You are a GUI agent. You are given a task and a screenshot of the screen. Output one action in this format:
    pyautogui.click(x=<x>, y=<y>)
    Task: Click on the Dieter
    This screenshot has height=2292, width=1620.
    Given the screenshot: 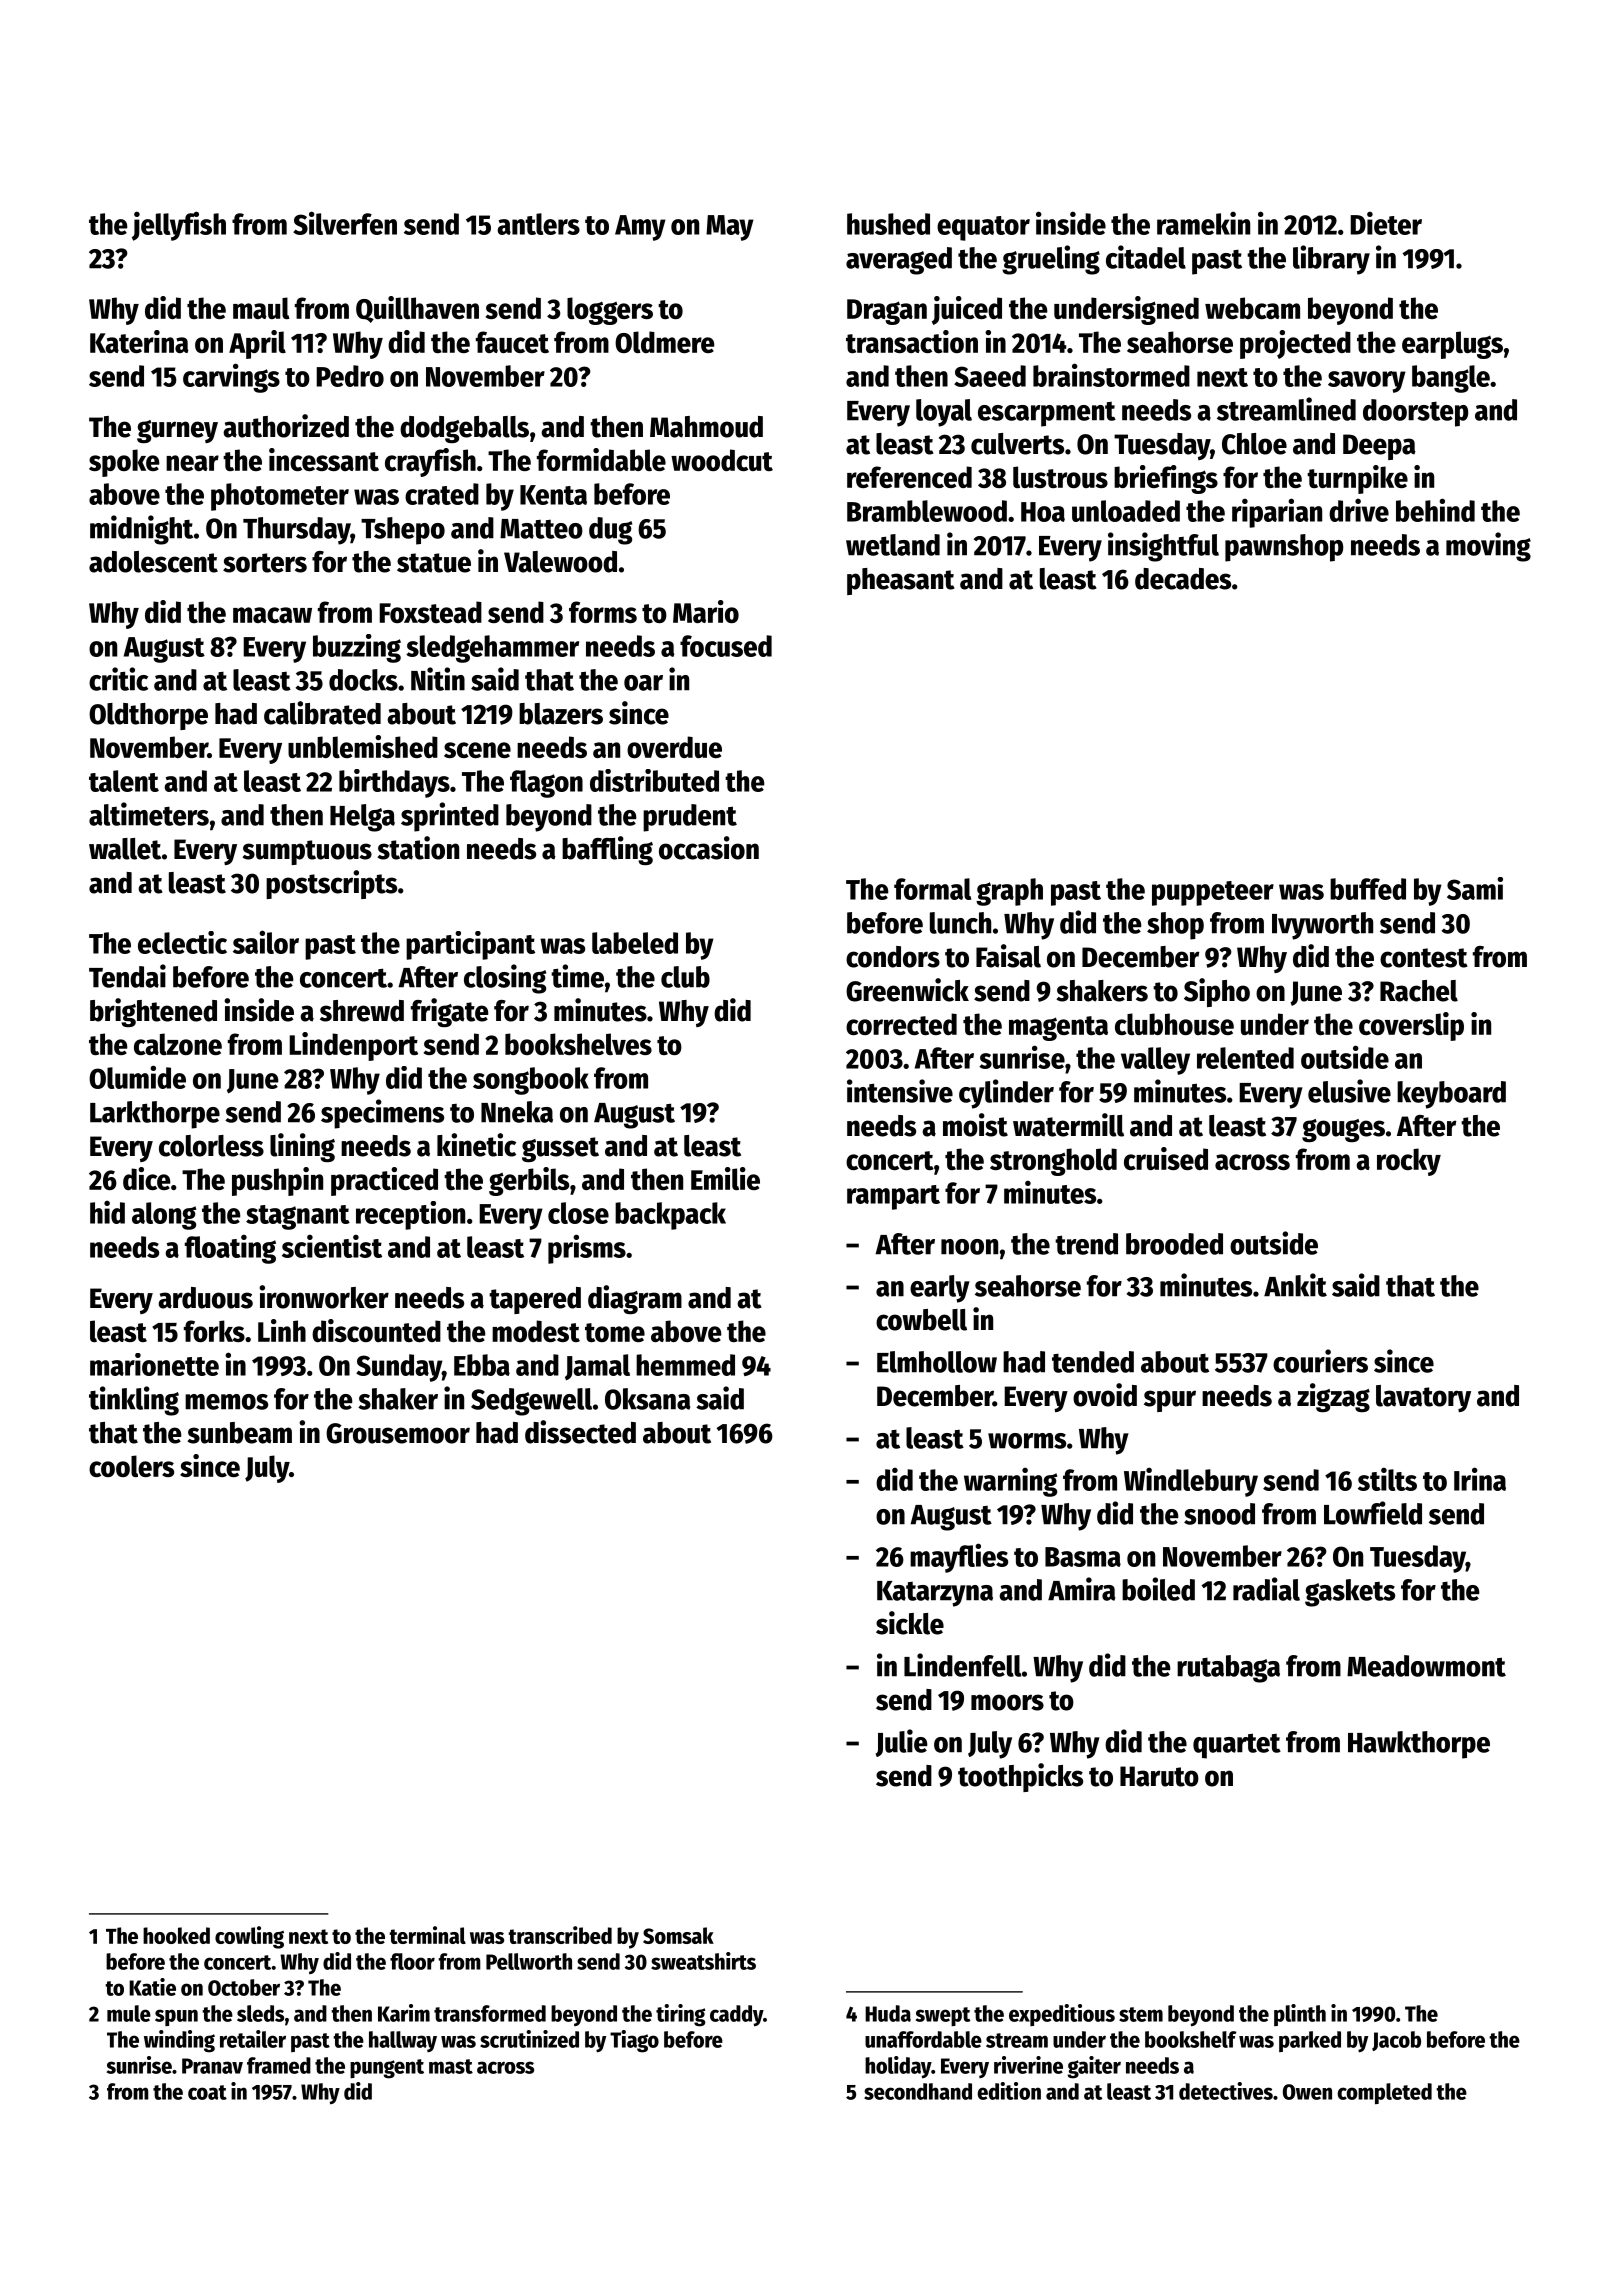 What is the action you would take?
    pyautogui.click(x=1386, y=223)
